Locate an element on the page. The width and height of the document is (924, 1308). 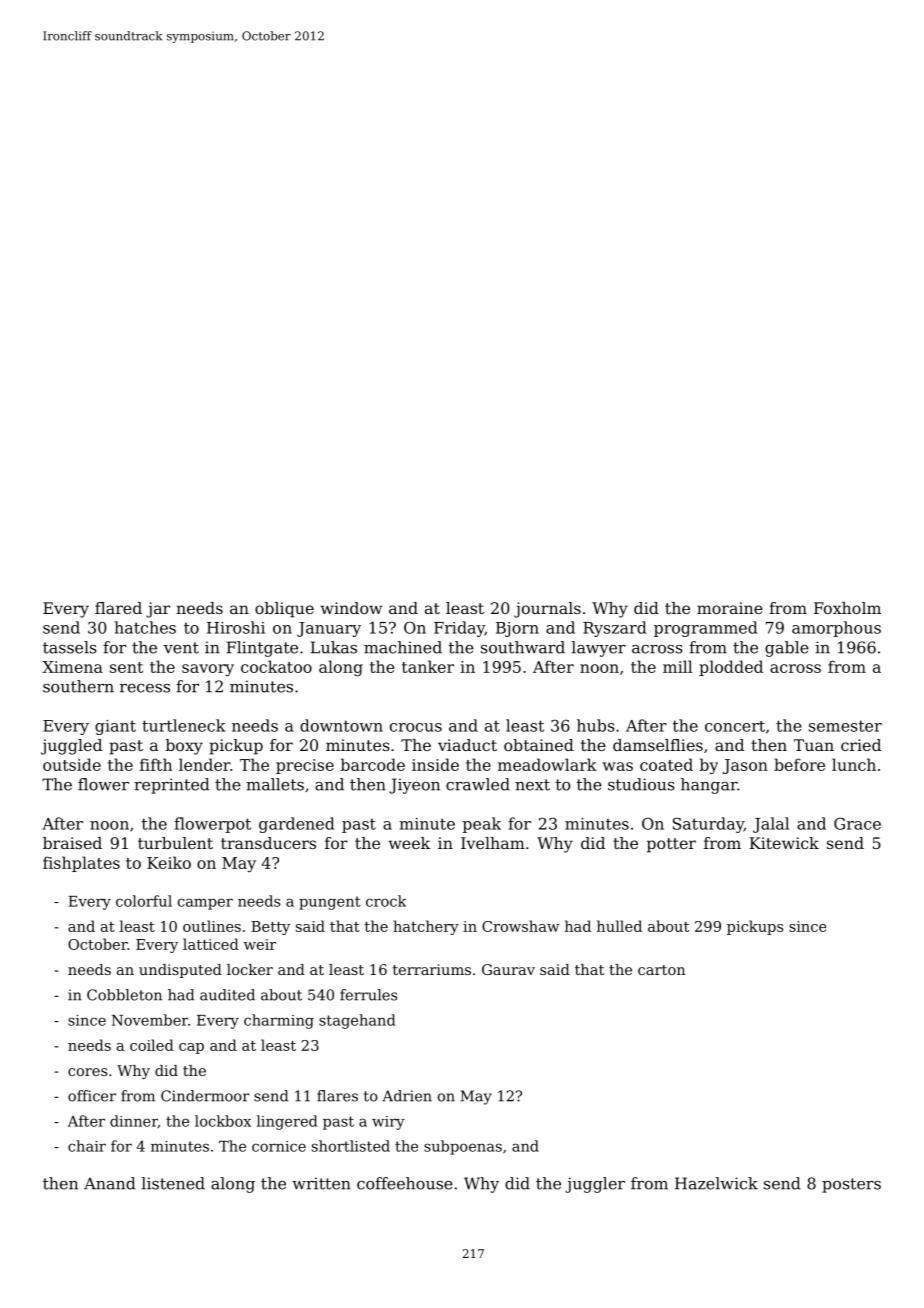
tassels is located at coordinates (70, 647).
